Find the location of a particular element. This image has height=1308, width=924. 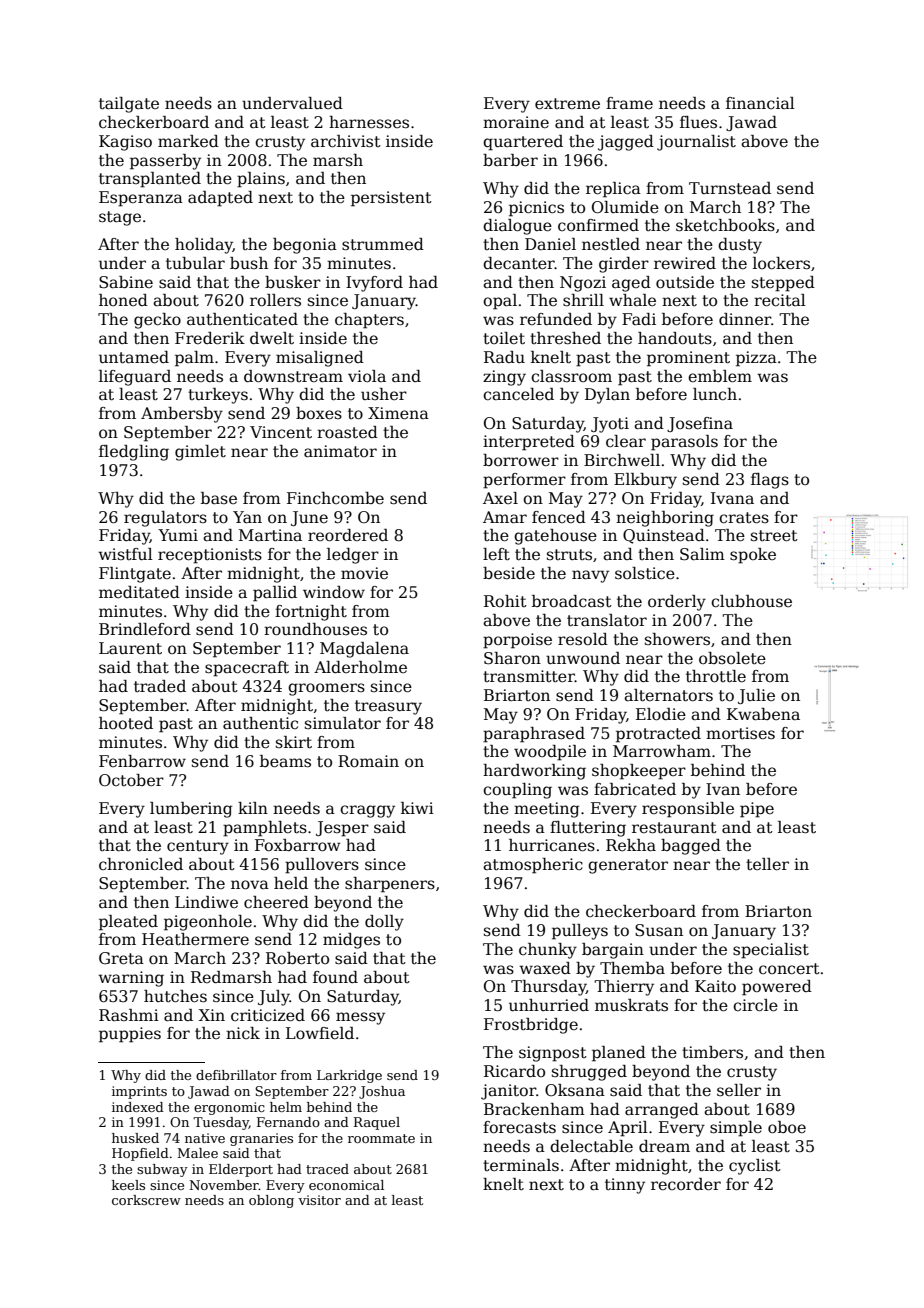

Ambersby is located at coordinates (182, 415).
